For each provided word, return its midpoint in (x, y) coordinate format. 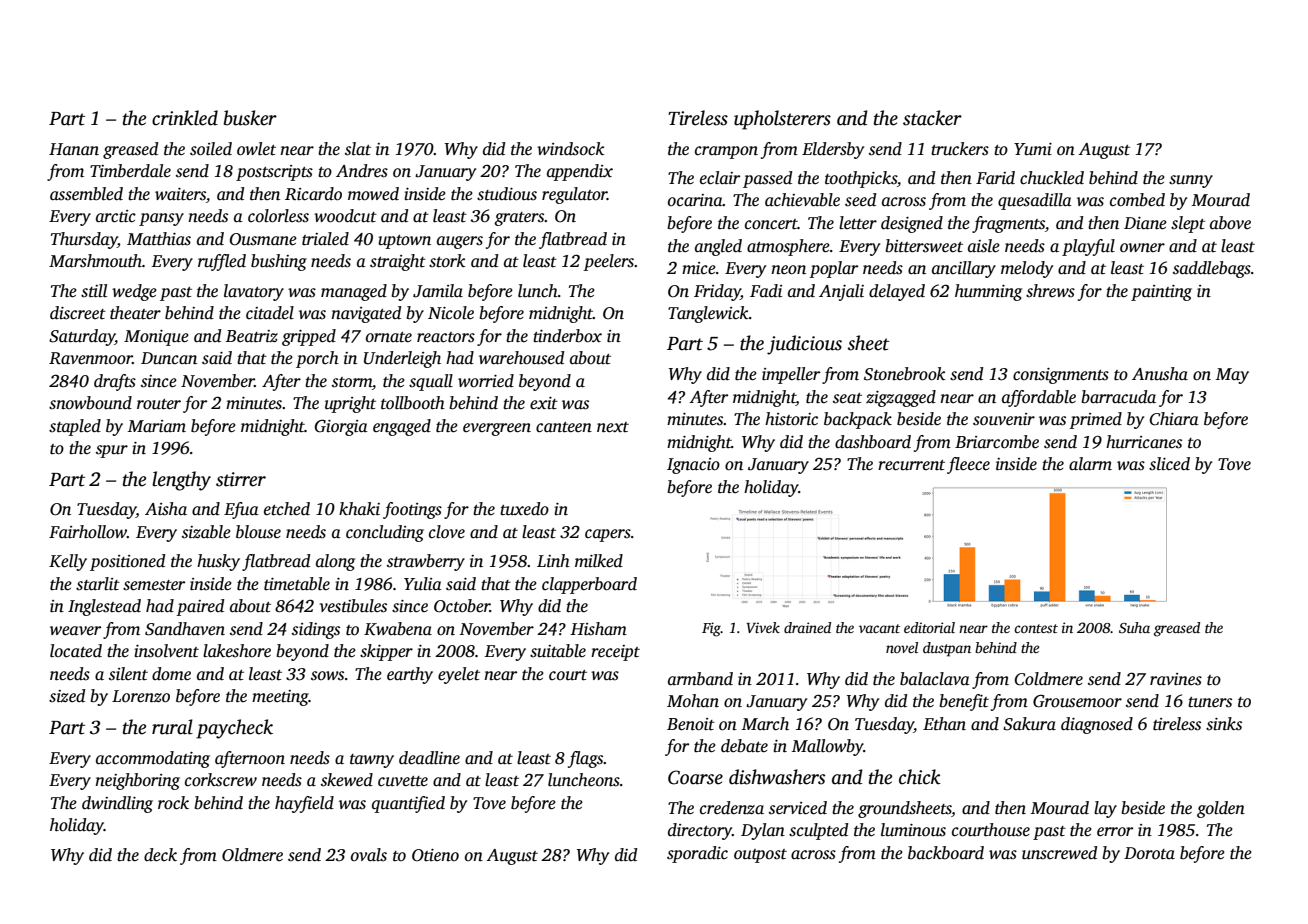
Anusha (1160, 374)
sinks (1224, 724)
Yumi (1033, 149)
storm (352, 382)
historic (791, 419)
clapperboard (589, 585)
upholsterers (782, 120)
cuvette (403, 781)
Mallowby (828, 747)
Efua (241, 510)
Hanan (74, 149)
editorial (929, 627)
